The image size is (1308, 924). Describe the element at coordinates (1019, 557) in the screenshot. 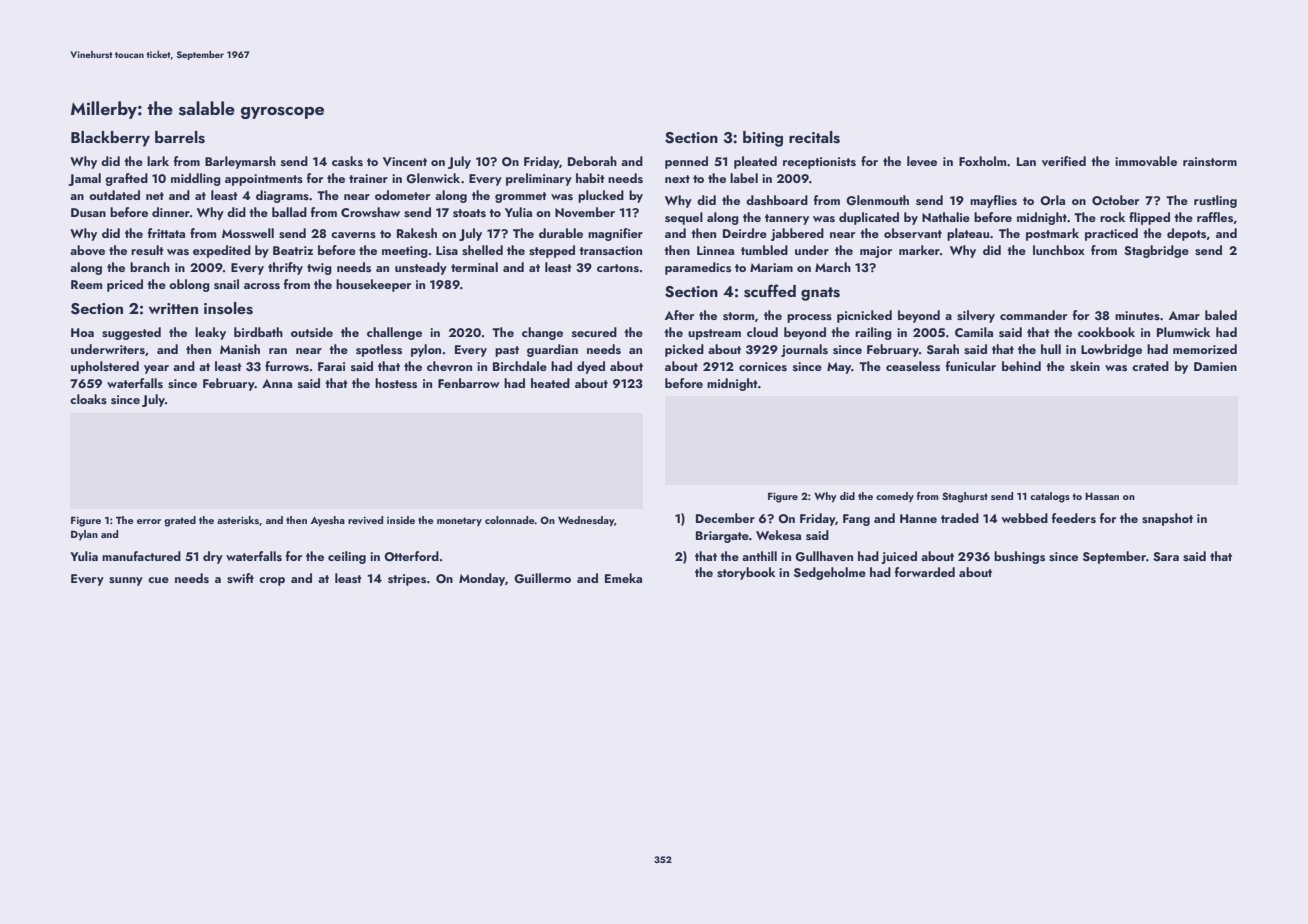

I see `bushings` at that location.
